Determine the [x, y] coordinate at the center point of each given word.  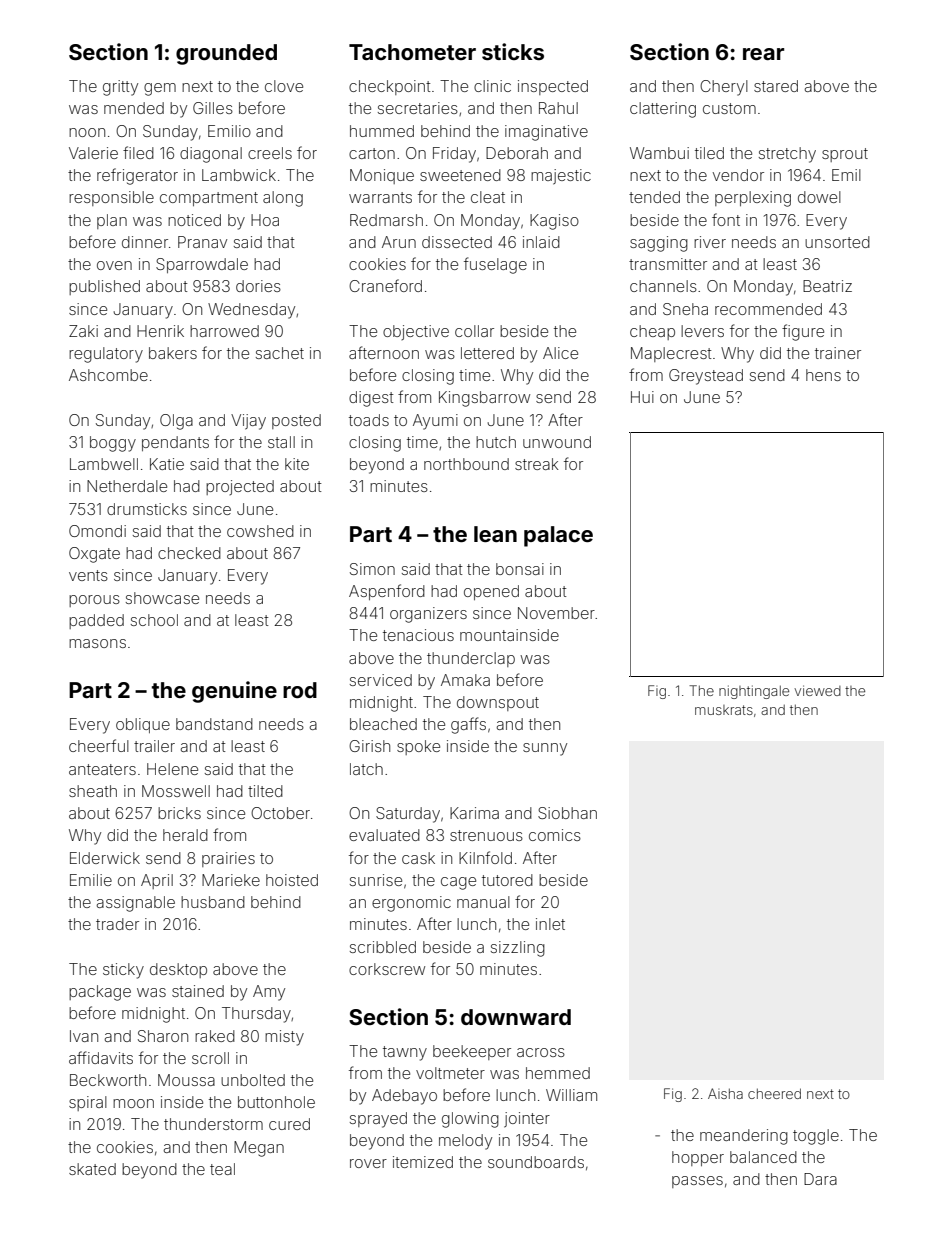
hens [823, 375]
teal [222, 1169]
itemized [423, 1162]
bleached [383, 724]
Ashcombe [108, 375]
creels [270, 153]
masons [97, 643]
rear [763, 54]
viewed [817, 690]
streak [536, 464]
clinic [492, 86]
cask [418, 858]
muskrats [724, 710]
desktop [178, 970]
